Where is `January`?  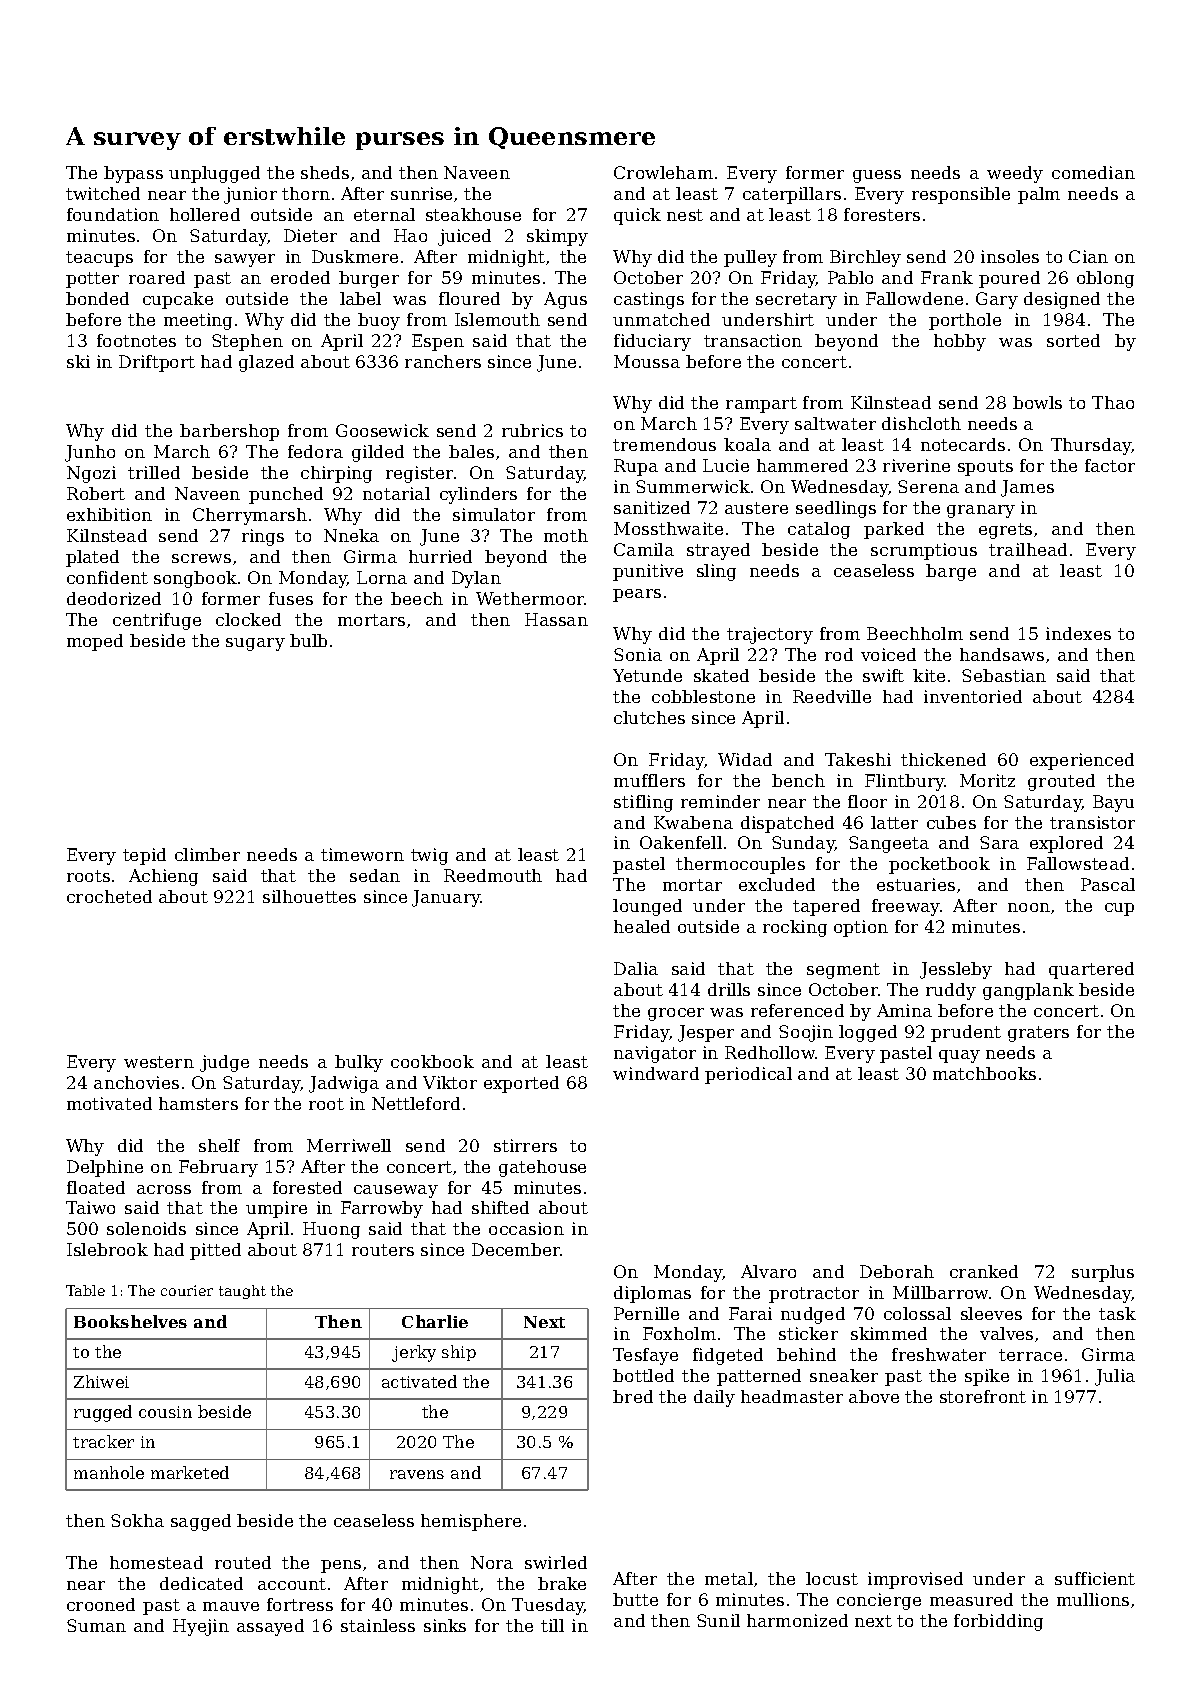 January is located at coordinates (446, 898).
